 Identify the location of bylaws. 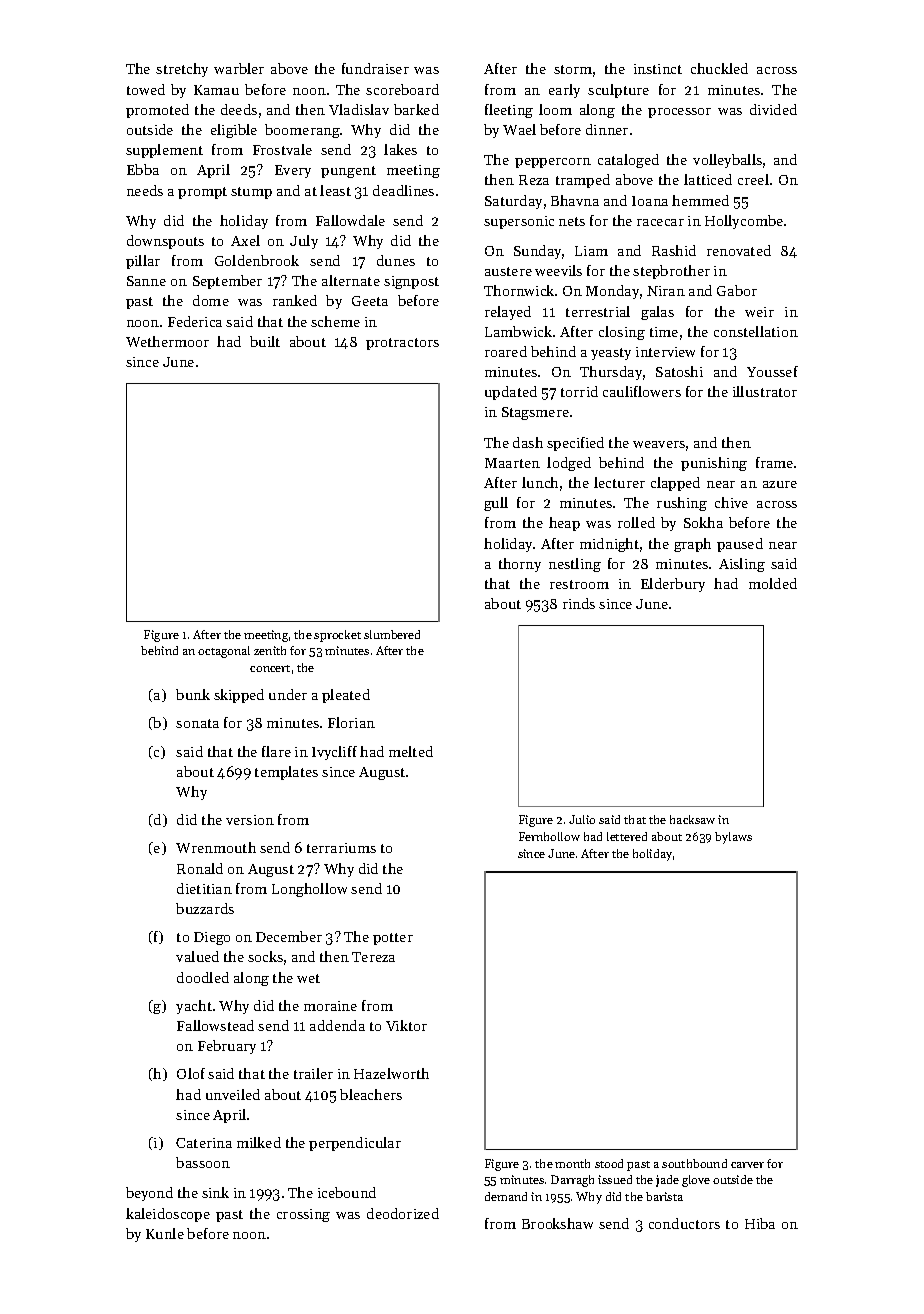
(733, 838).
